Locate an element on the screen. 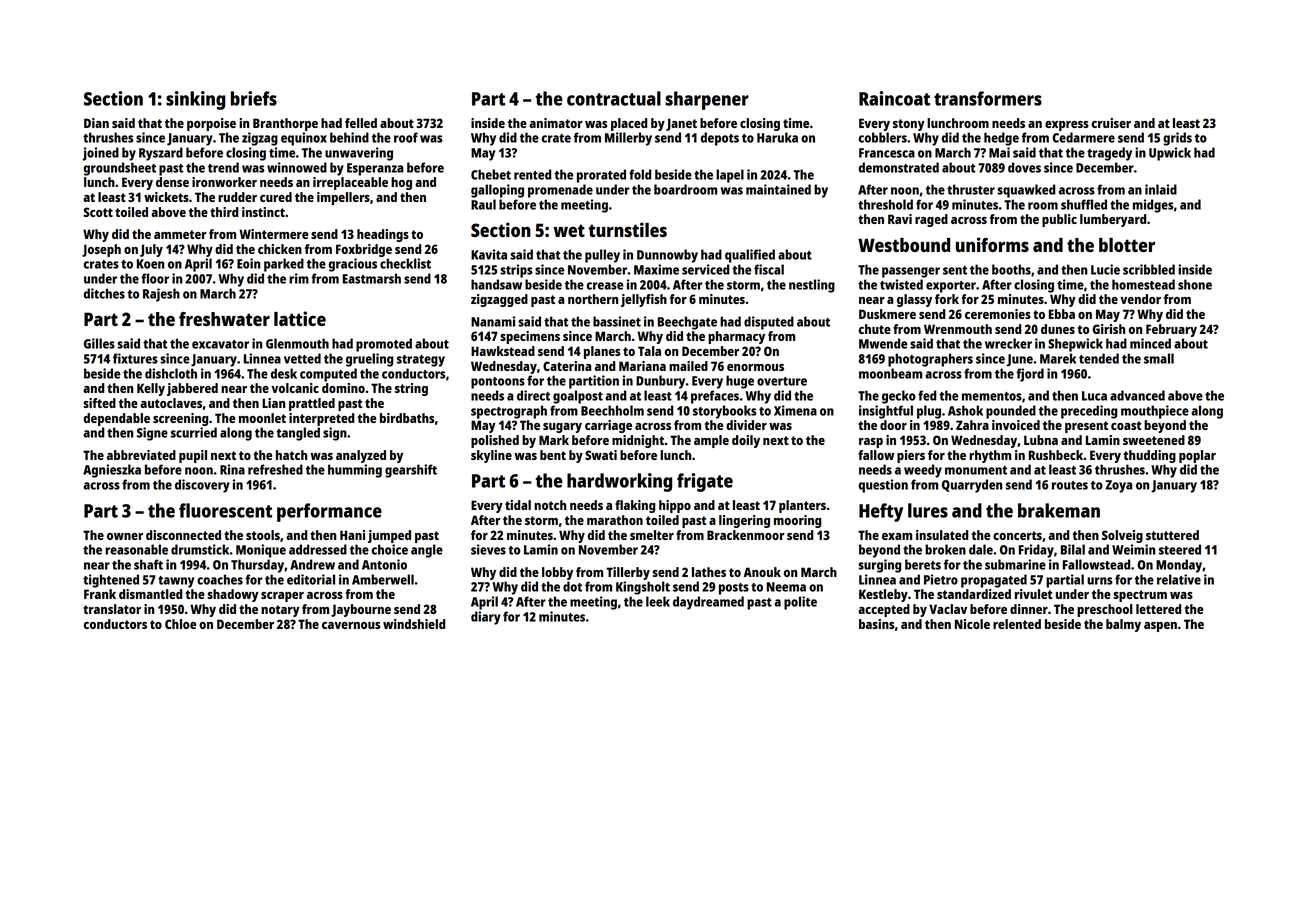  aspen is located at coordinates (1160, 627).
